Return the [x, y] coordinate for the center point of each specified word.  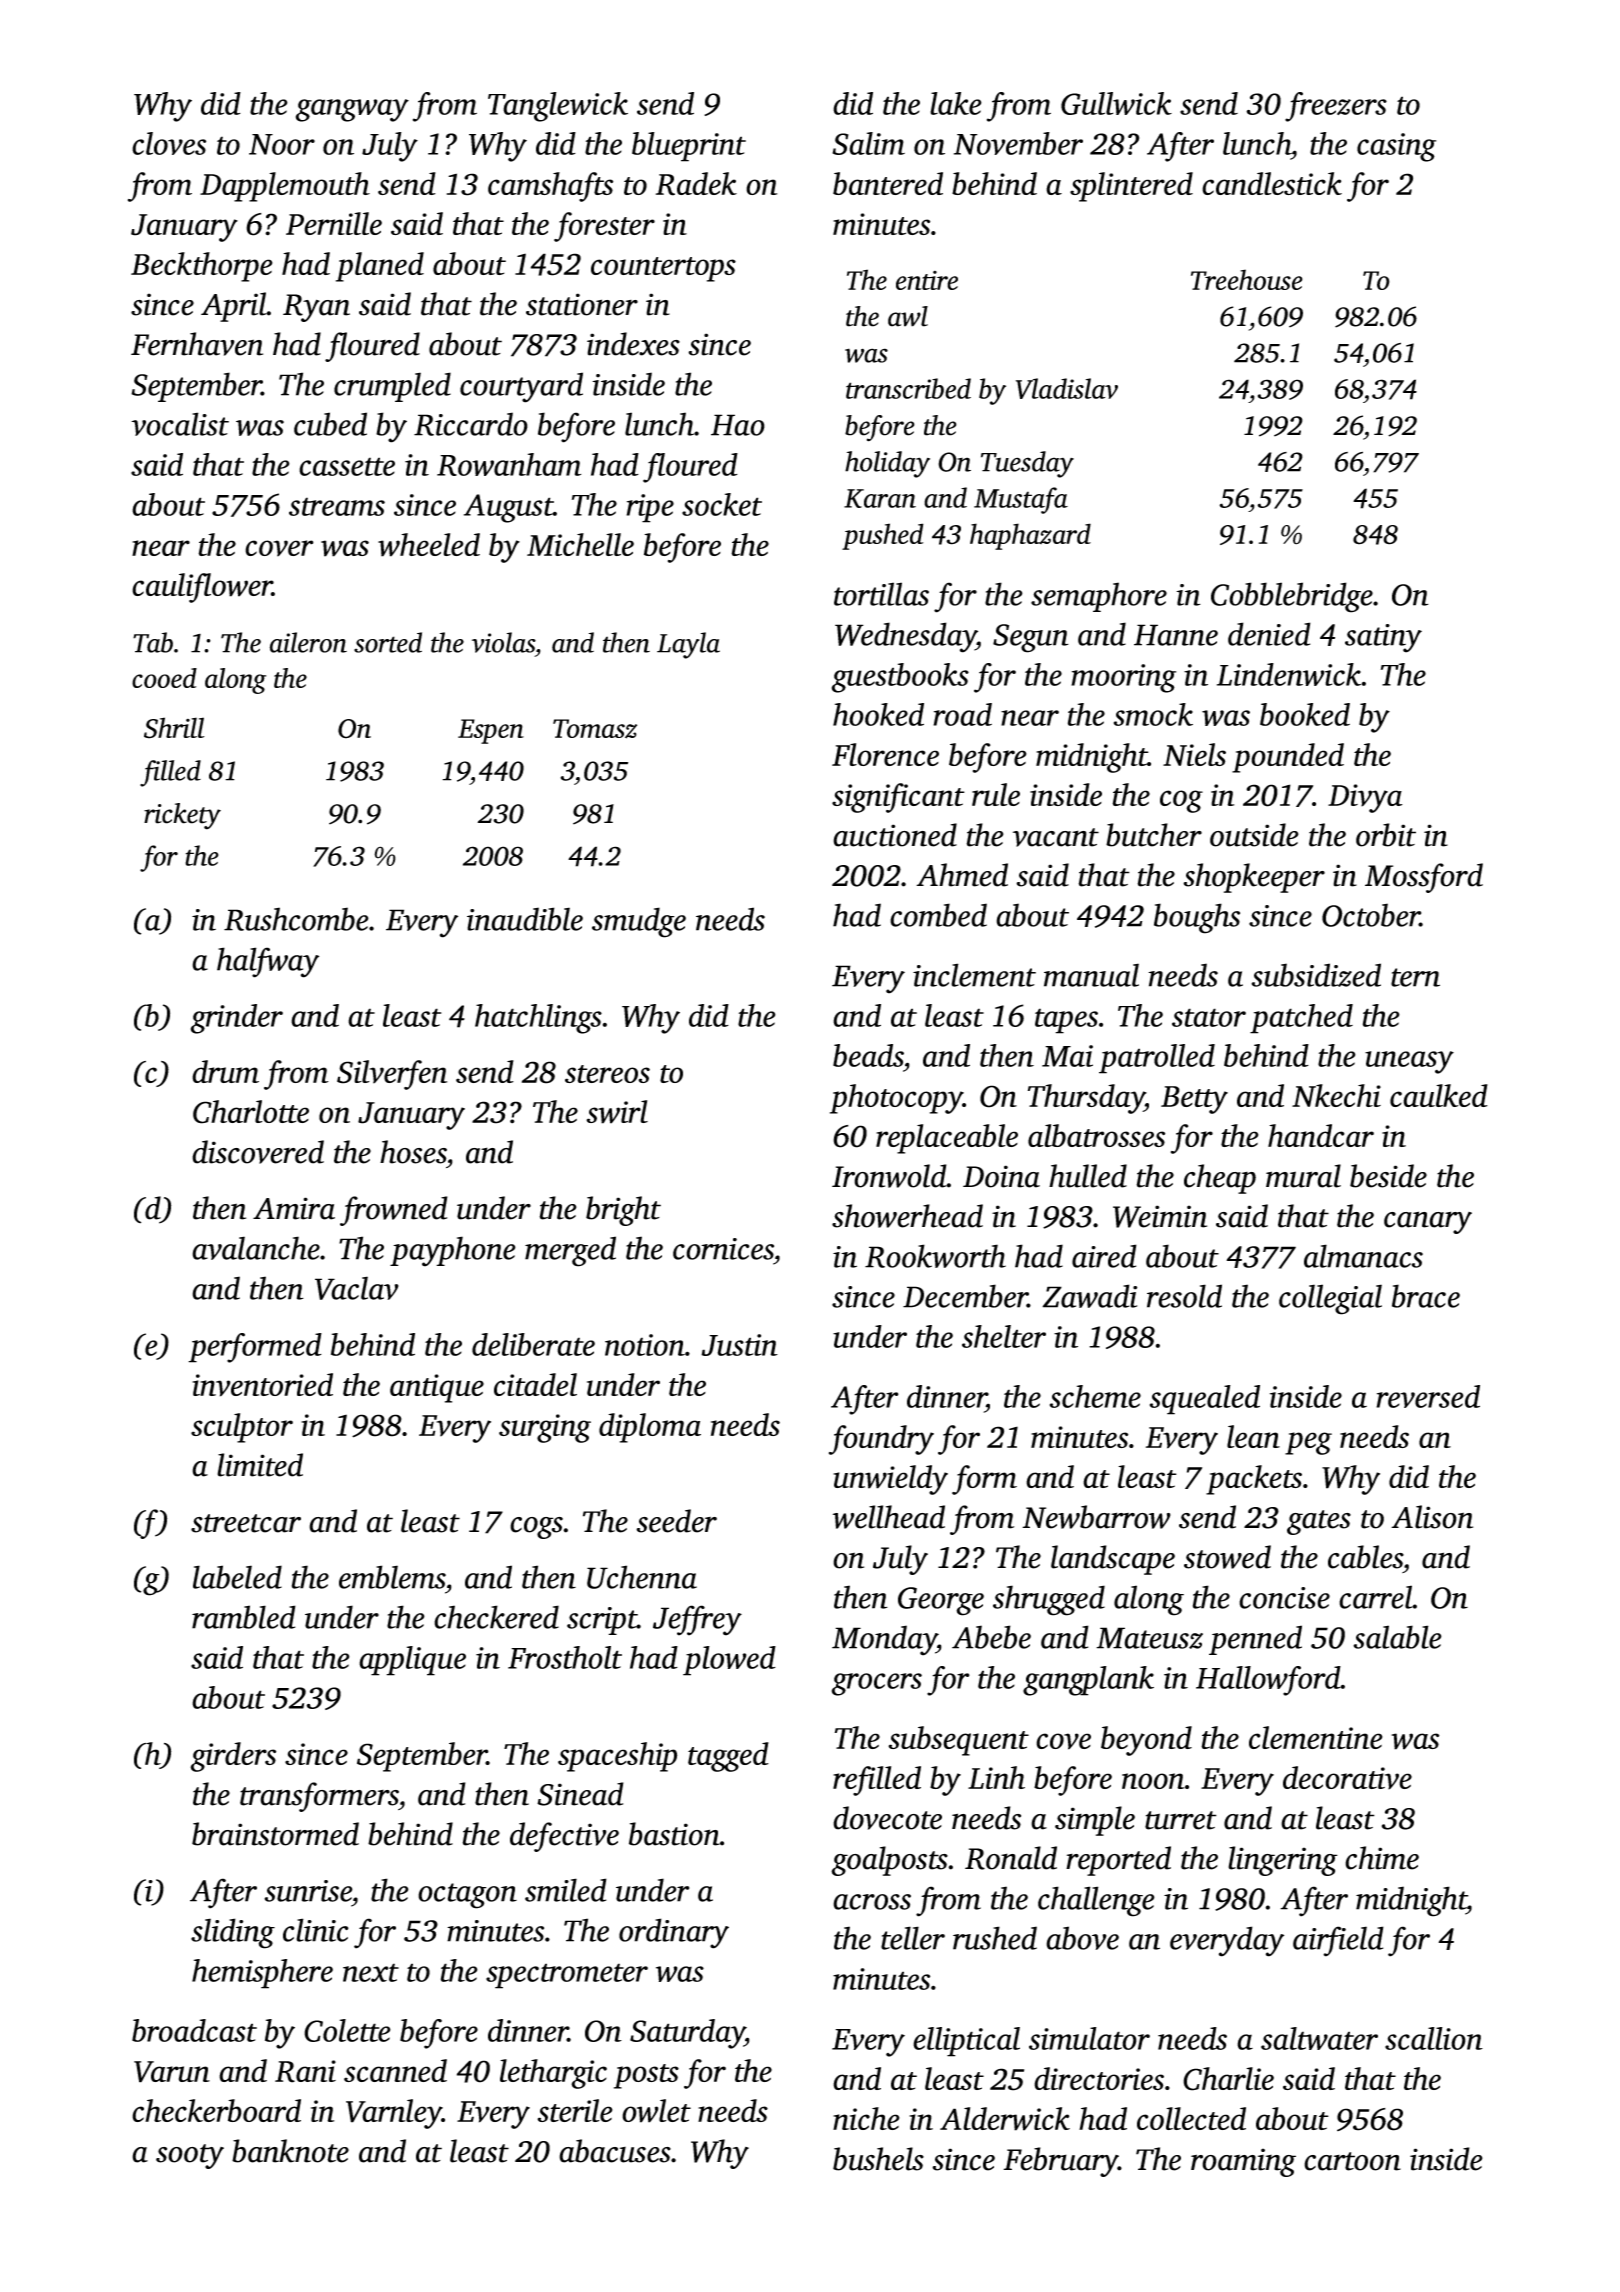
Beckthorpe [202, 267]
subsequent [958, 1741]
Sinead [580, 1794]
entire [927, 280]
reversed [1428, 1396]
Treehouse [1247, 279]
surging [545, 1428]
